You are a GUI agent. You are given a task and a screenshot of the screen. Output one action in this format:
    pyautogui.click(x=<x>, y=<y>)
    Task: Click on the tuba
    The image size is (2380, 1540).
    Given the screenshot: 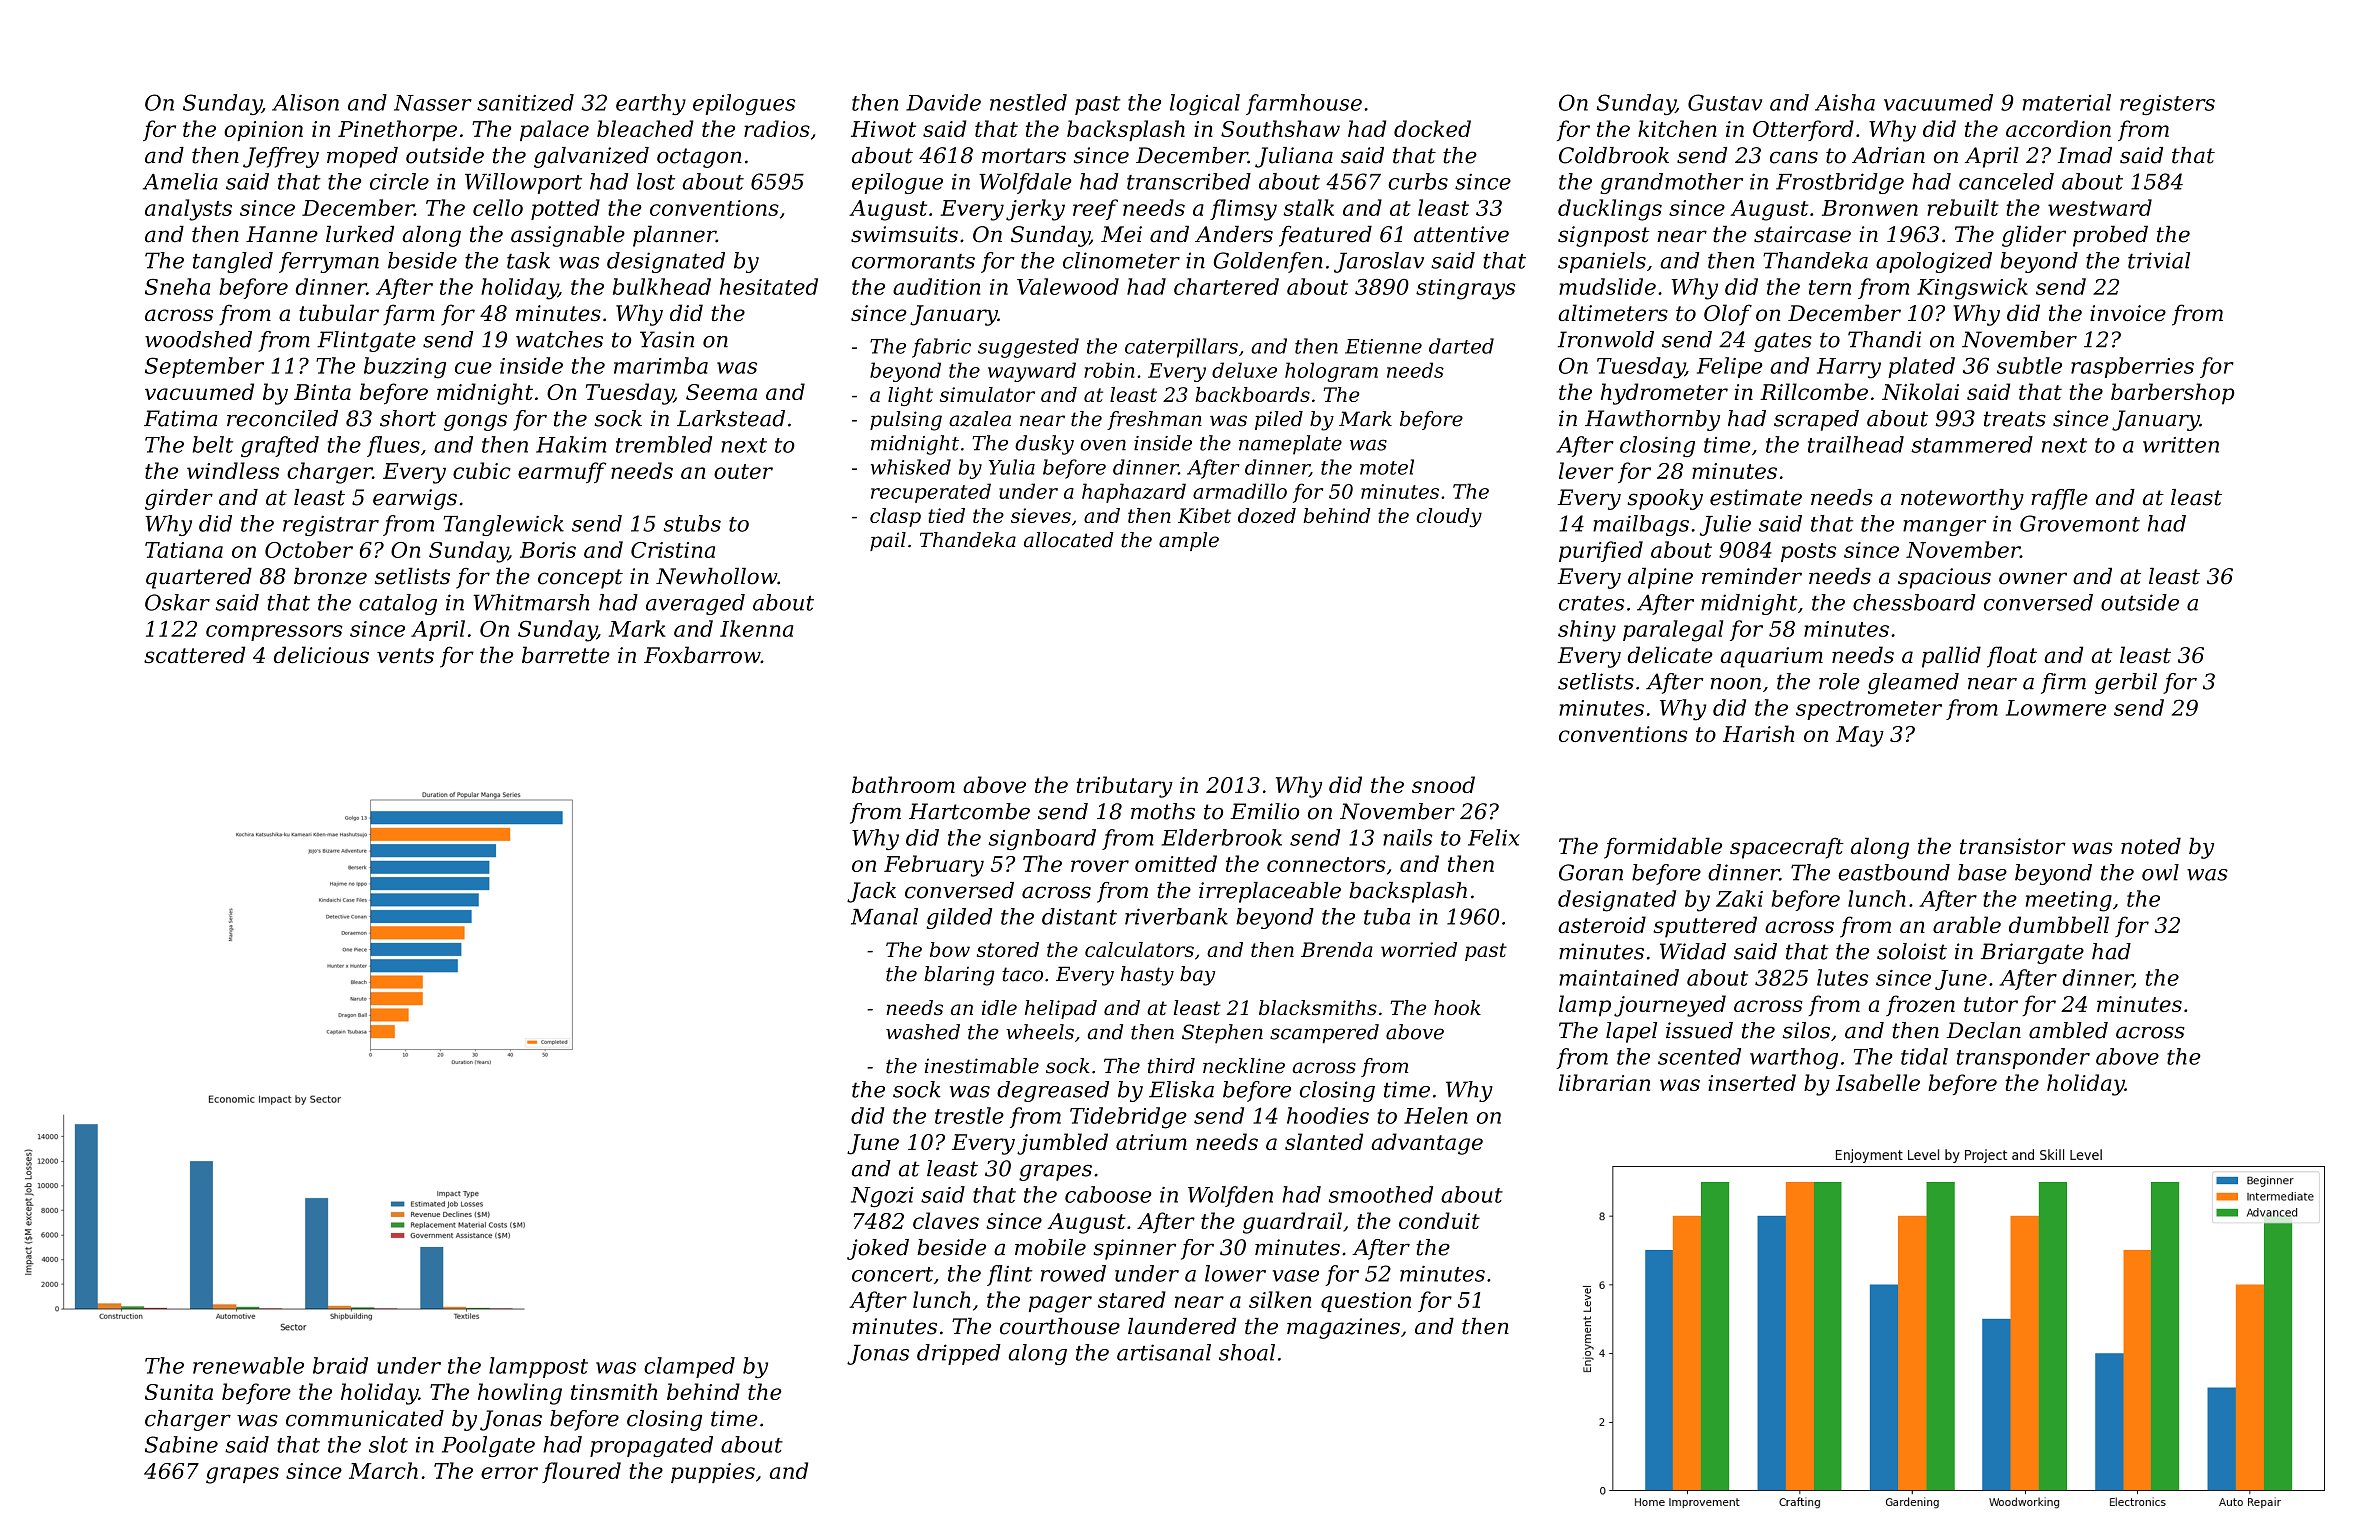 What is the action you would take?
    pyautogui.click(x=1387, y=916)
